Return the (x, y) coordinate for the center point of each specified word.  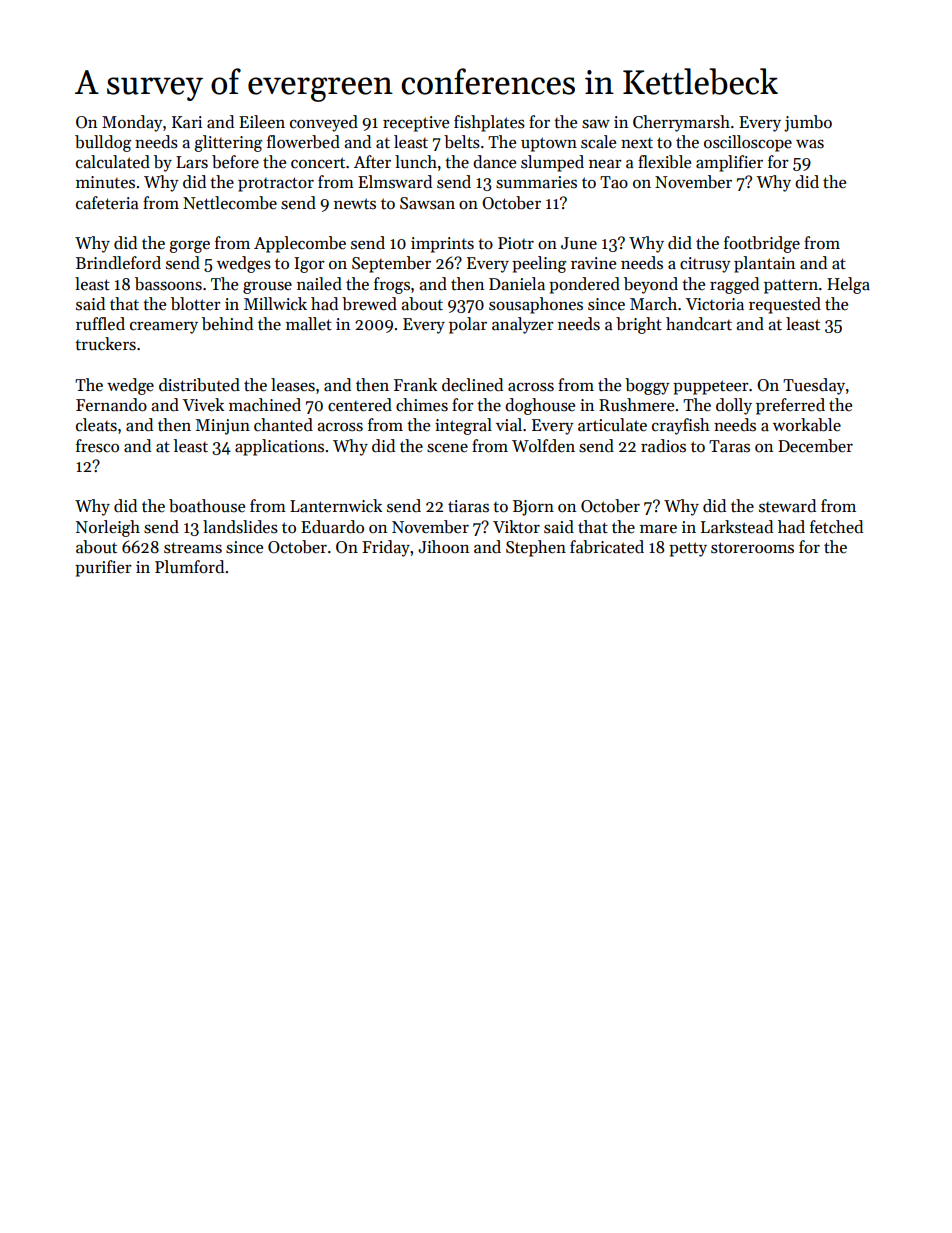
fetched (836, 527)
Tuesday (814, 386)
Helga (848, 285)
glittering (228, 143)
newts (355, 204)
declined (472, 385)
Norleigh (108, 528)
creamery (164, 328)
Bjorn (533, 508)
